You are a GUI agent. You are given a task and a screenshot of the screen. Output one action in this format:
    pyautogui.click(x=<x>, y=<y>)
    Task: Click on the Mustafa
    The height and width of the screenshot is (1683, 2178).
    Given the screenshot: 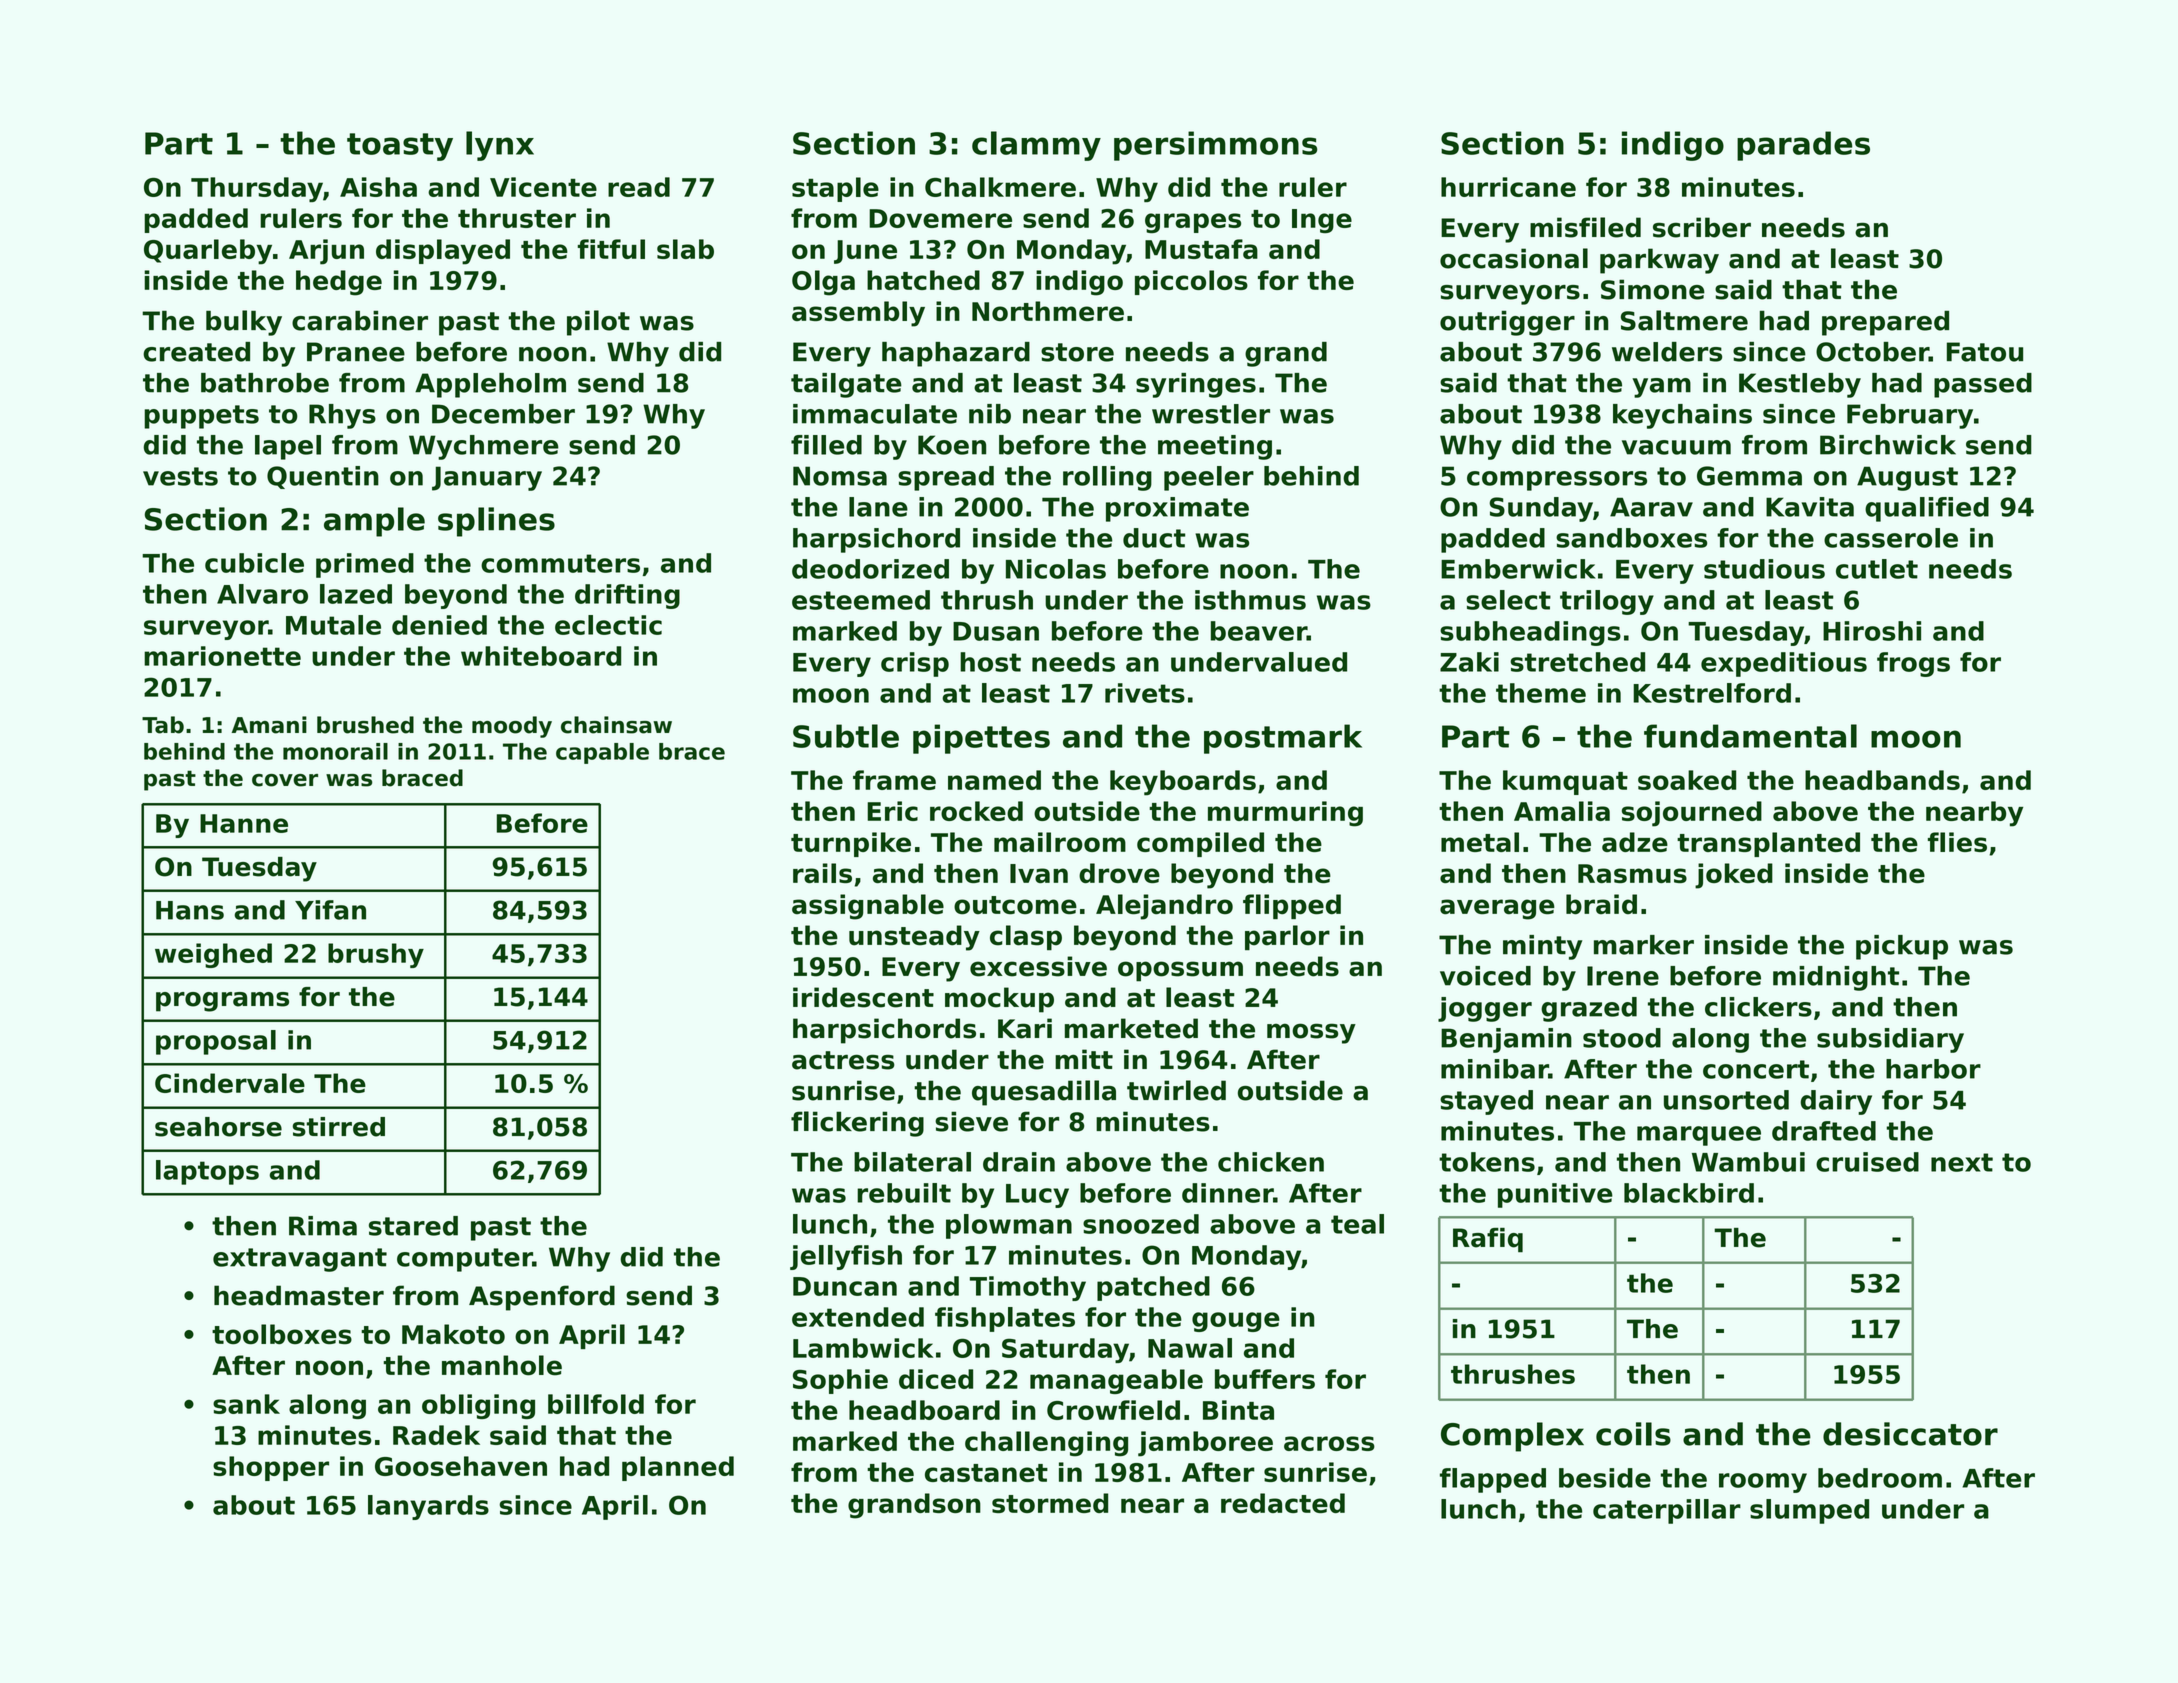 What is the action you would take?
    pyautogui.click(x=1201, y=249)
